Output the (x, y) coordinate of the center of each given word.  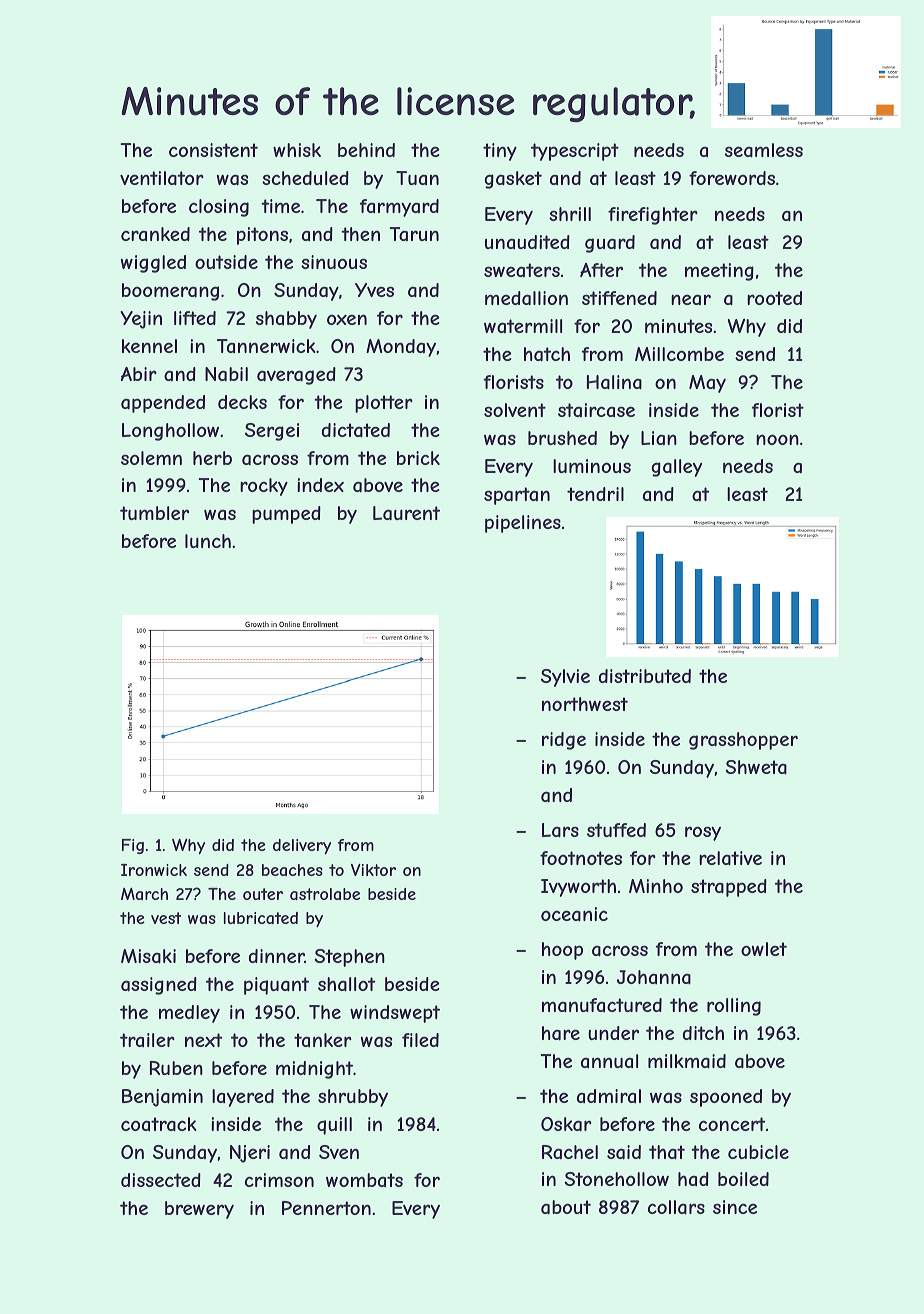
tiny (500, 152)
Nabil (226, 374)
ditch (703, 1033)
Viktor (373, 870)
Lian (659, 438)
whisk (297, 150)
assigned (159, 986)
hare (561, 1033)
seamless (764, 150)
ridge (564, 741)
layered (243, 1098)
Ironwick (154, 870)
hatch (547, 354)
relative (730, 858)
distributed (645, 676)
